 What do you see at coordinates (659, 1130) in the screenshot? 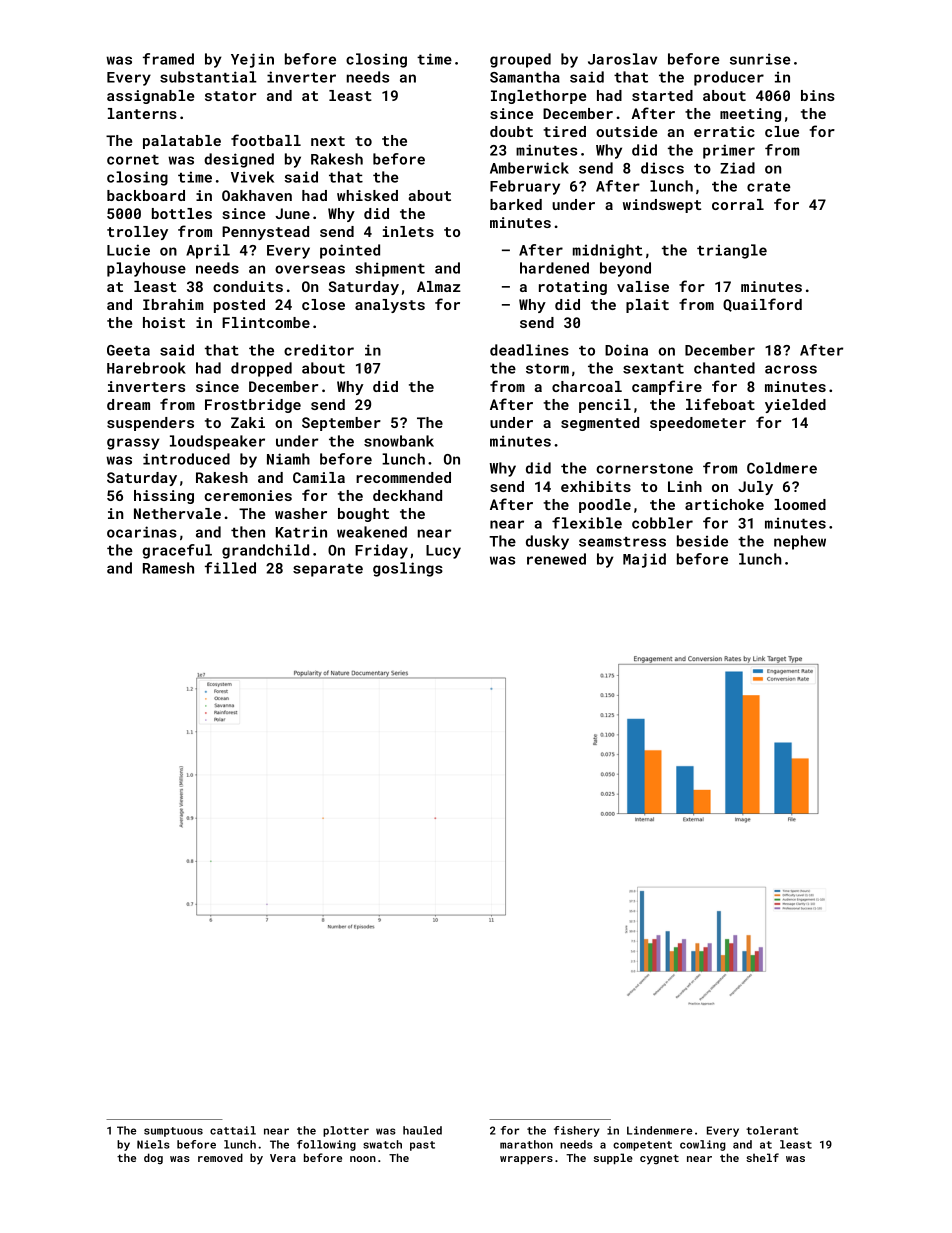
I see `Lindenmere` at bounding box center [659, 1130].
